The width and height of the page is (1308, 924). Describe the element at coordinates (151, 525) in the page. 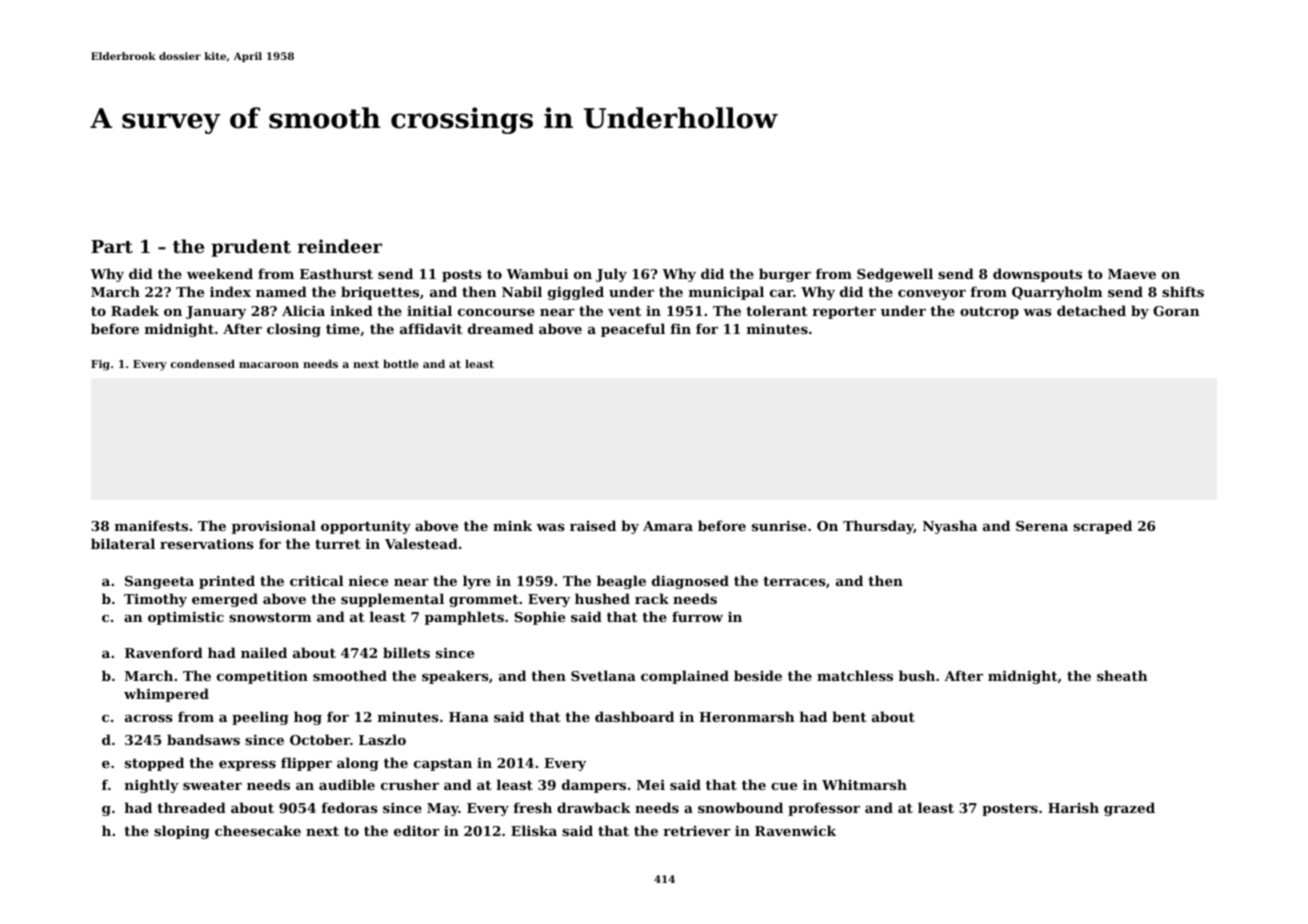

I see `manifests` at that location.
